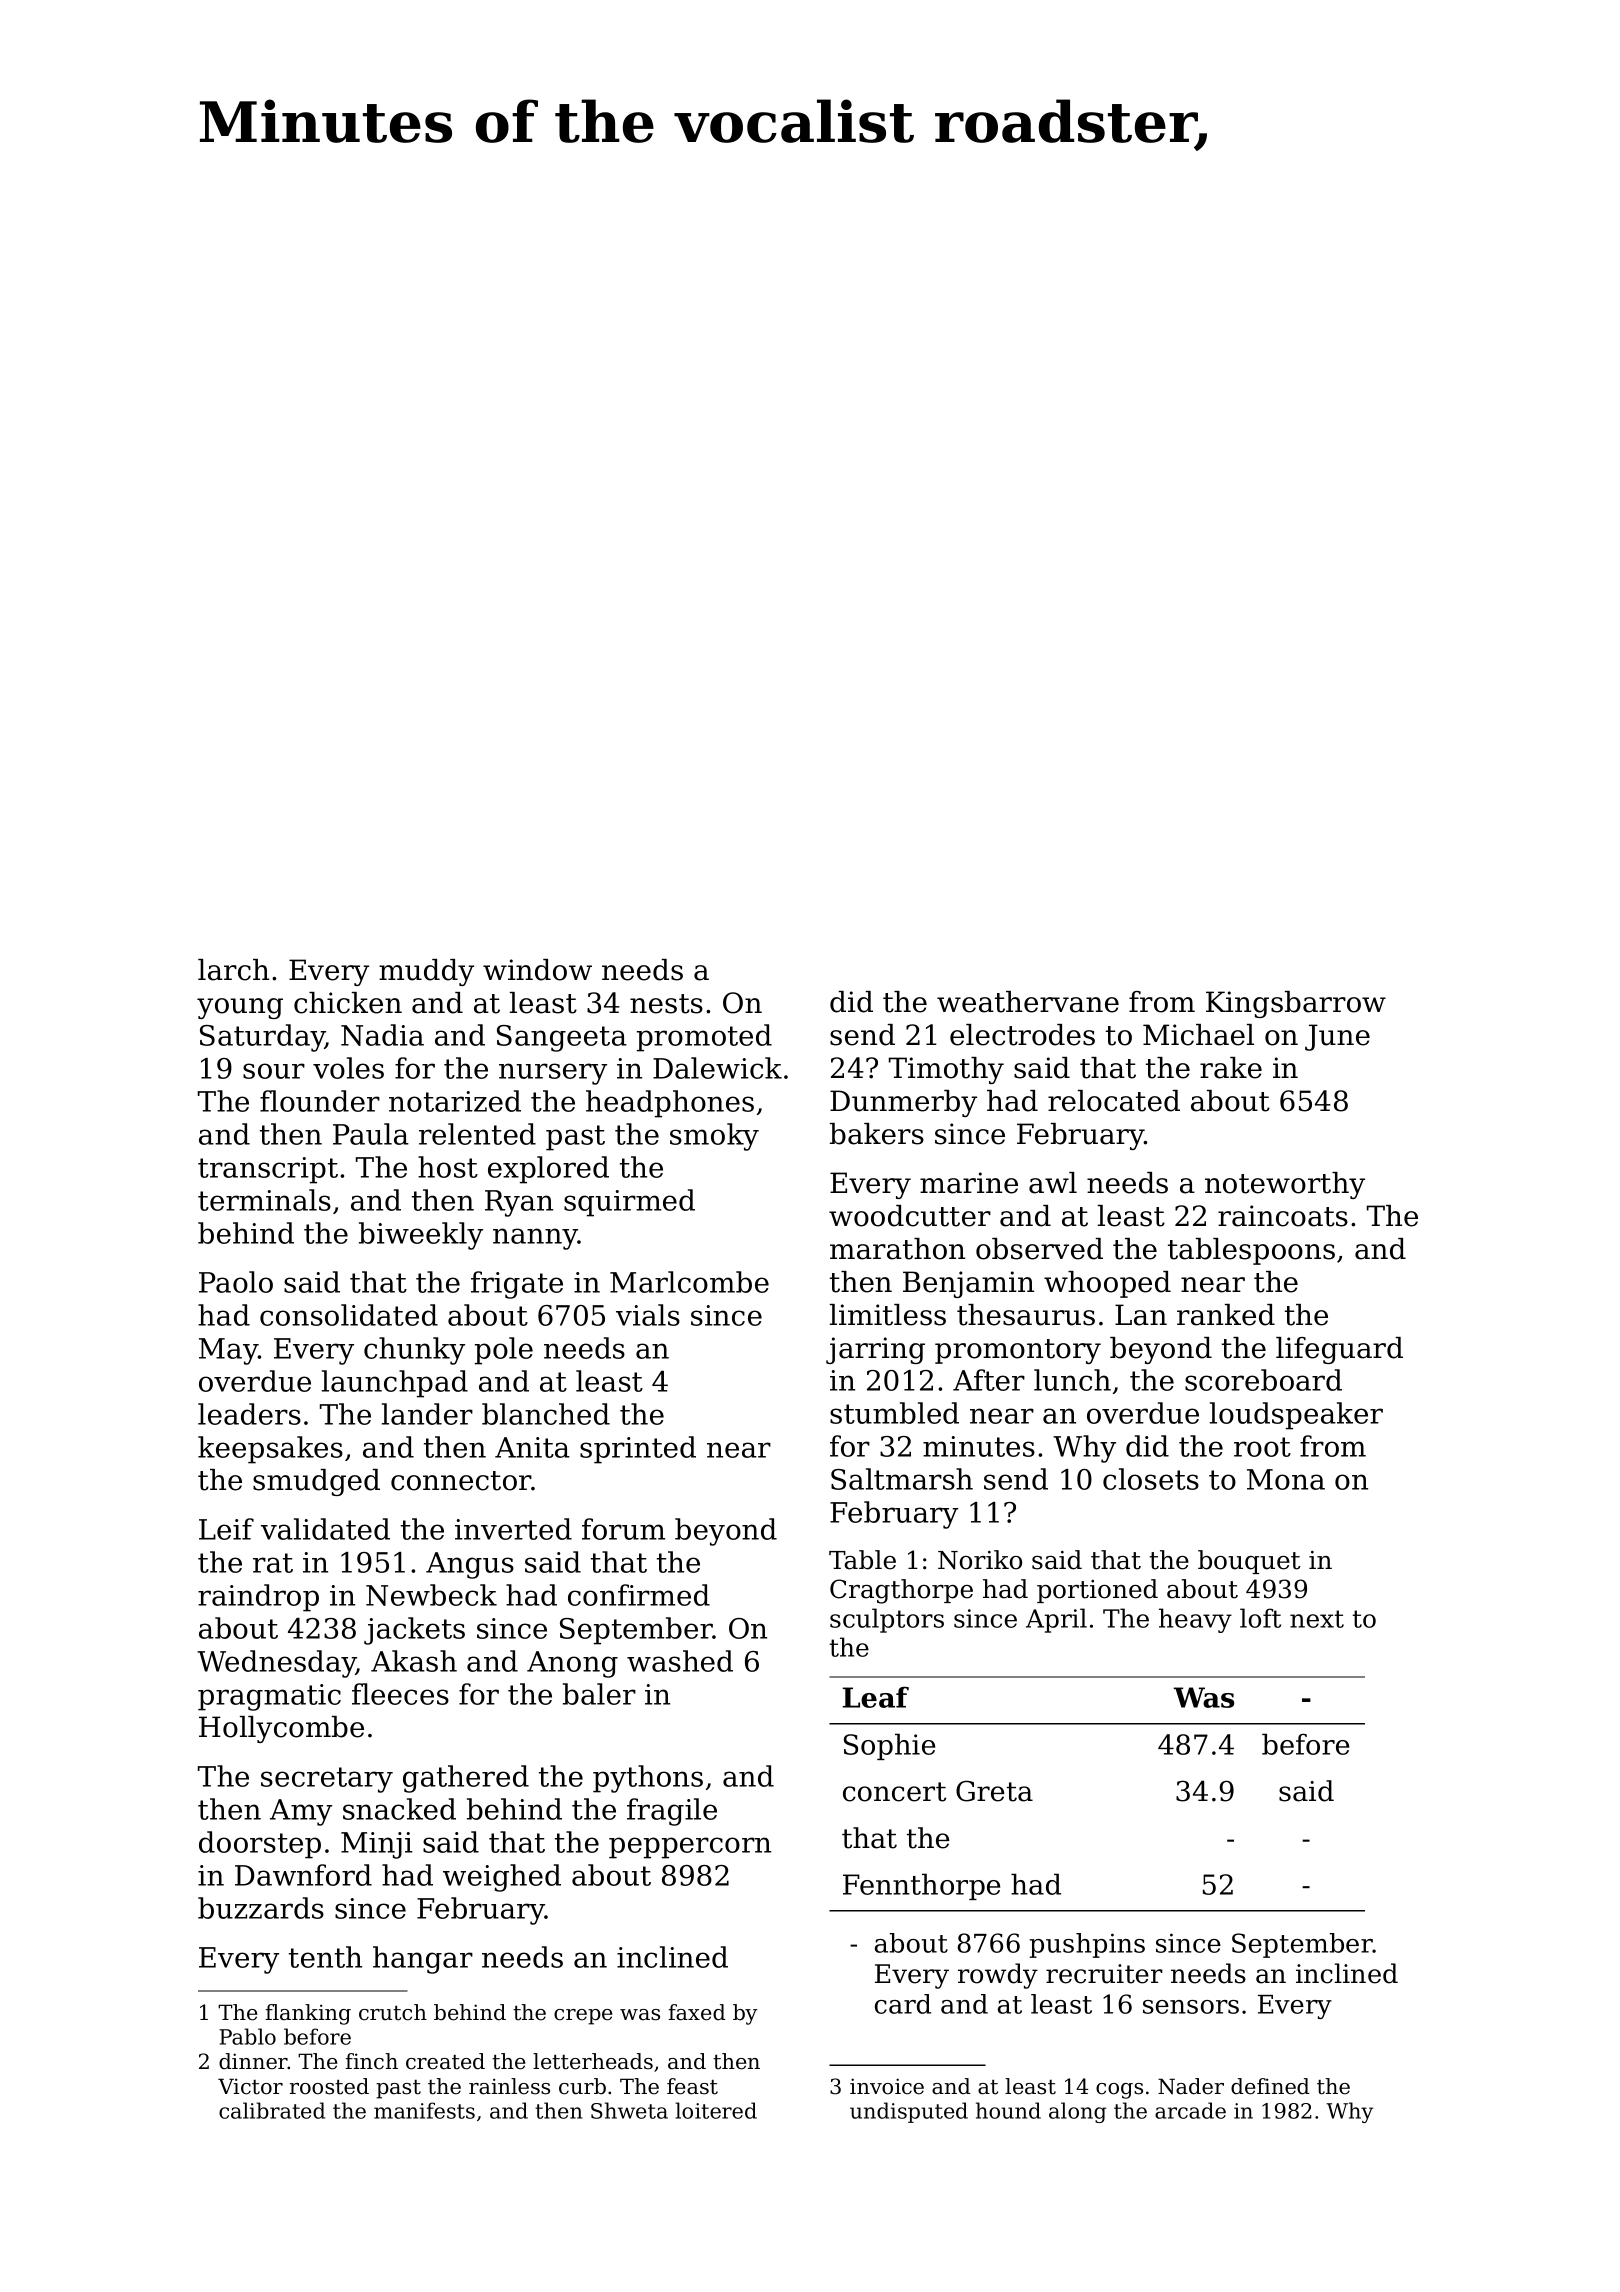  I want to click on raindrop, so click(258, 1598).
